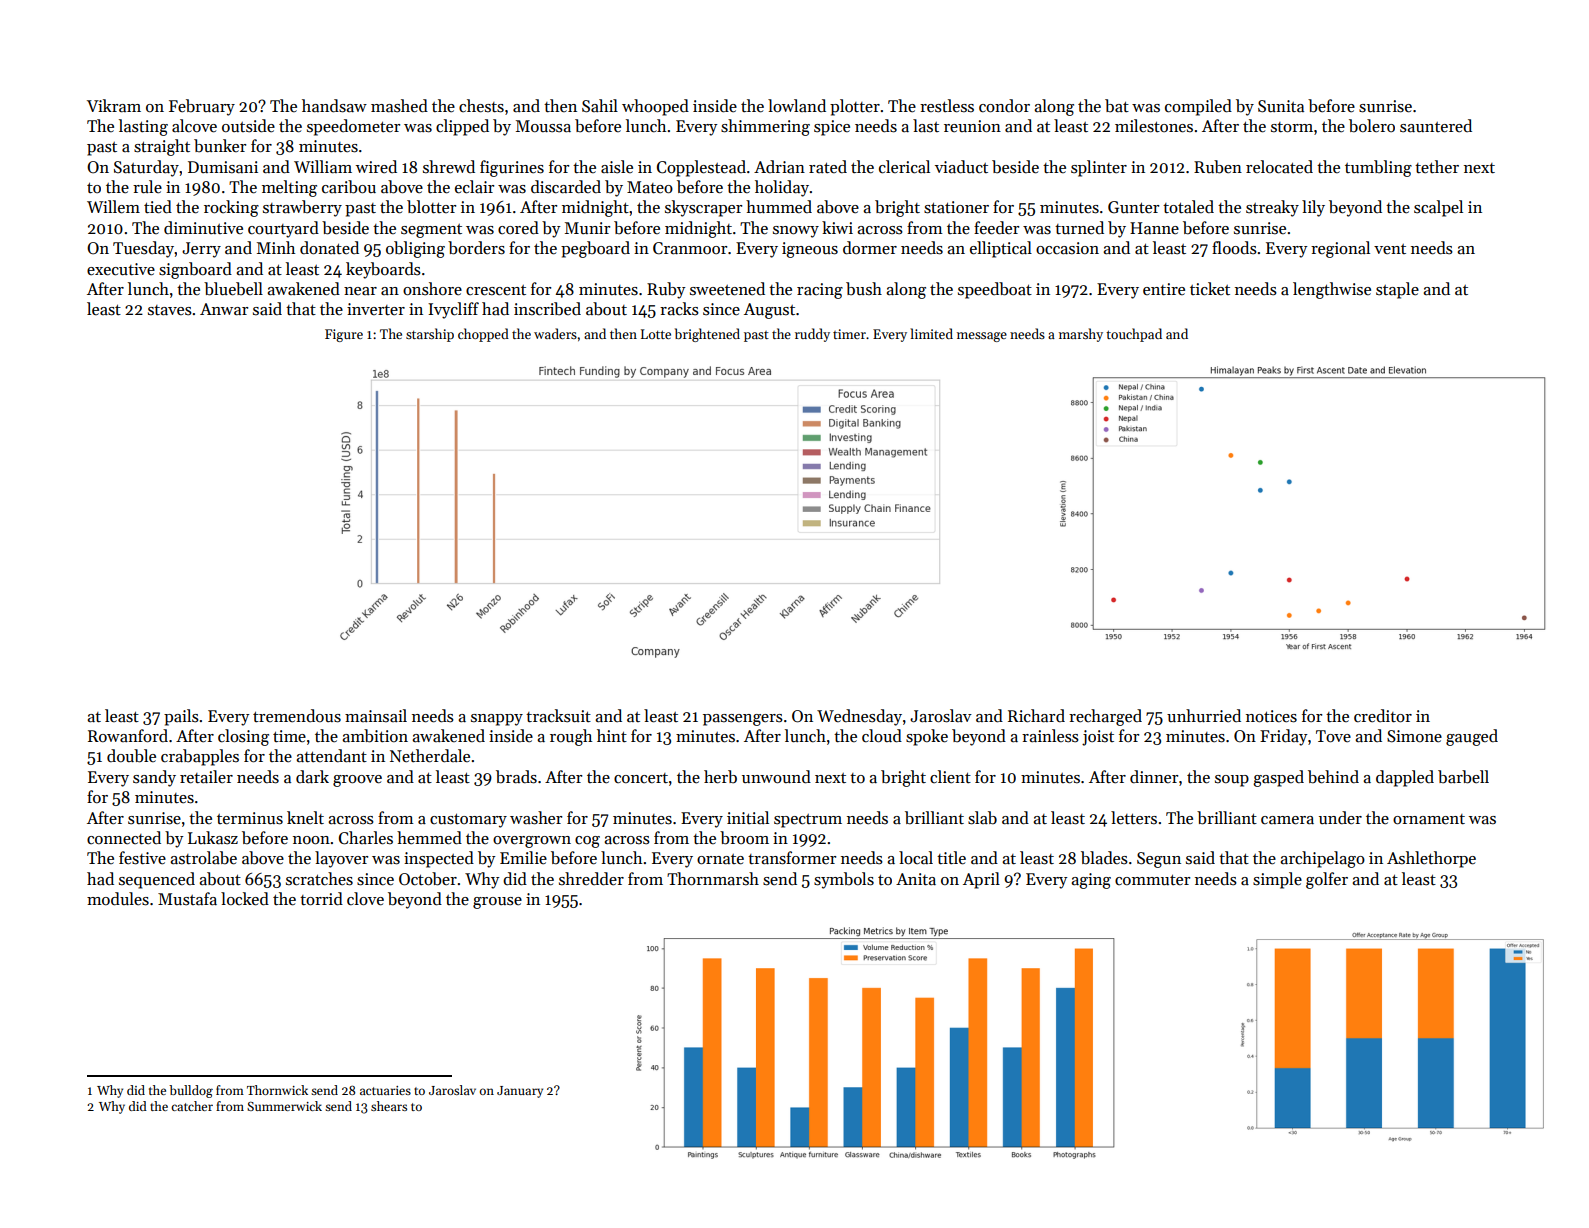 The height and width of the page is (1228, 1589). Describe the element at coordinates (206, 777) in the page. I see `retailer` at that location.
